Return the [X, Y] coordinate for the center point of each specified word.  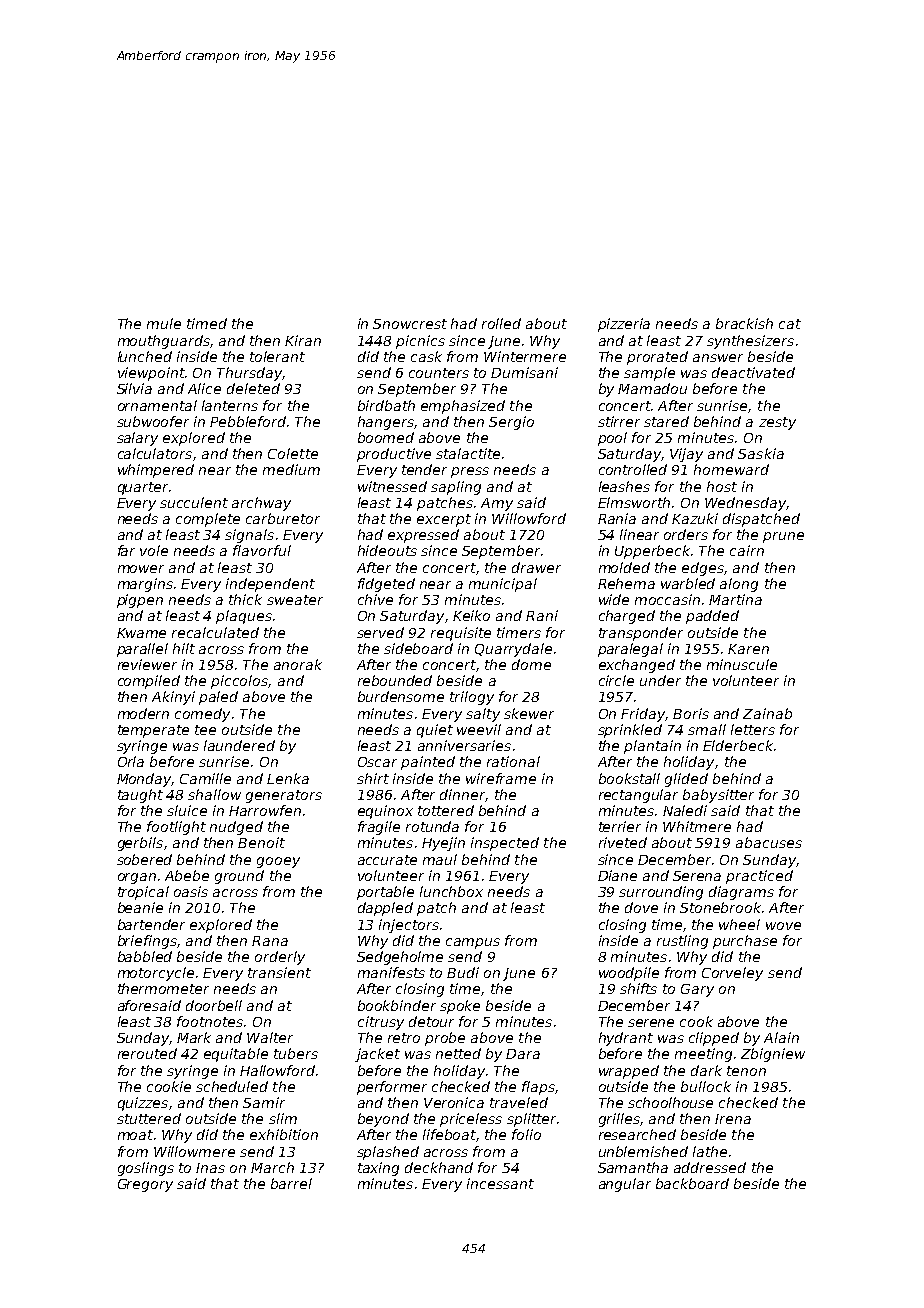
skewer [529, 713]
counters [439, 373]
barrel [291, 1183]
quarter [143, 488]
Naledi [685, 810]
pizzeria [624, 325]
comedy [202, 715]
